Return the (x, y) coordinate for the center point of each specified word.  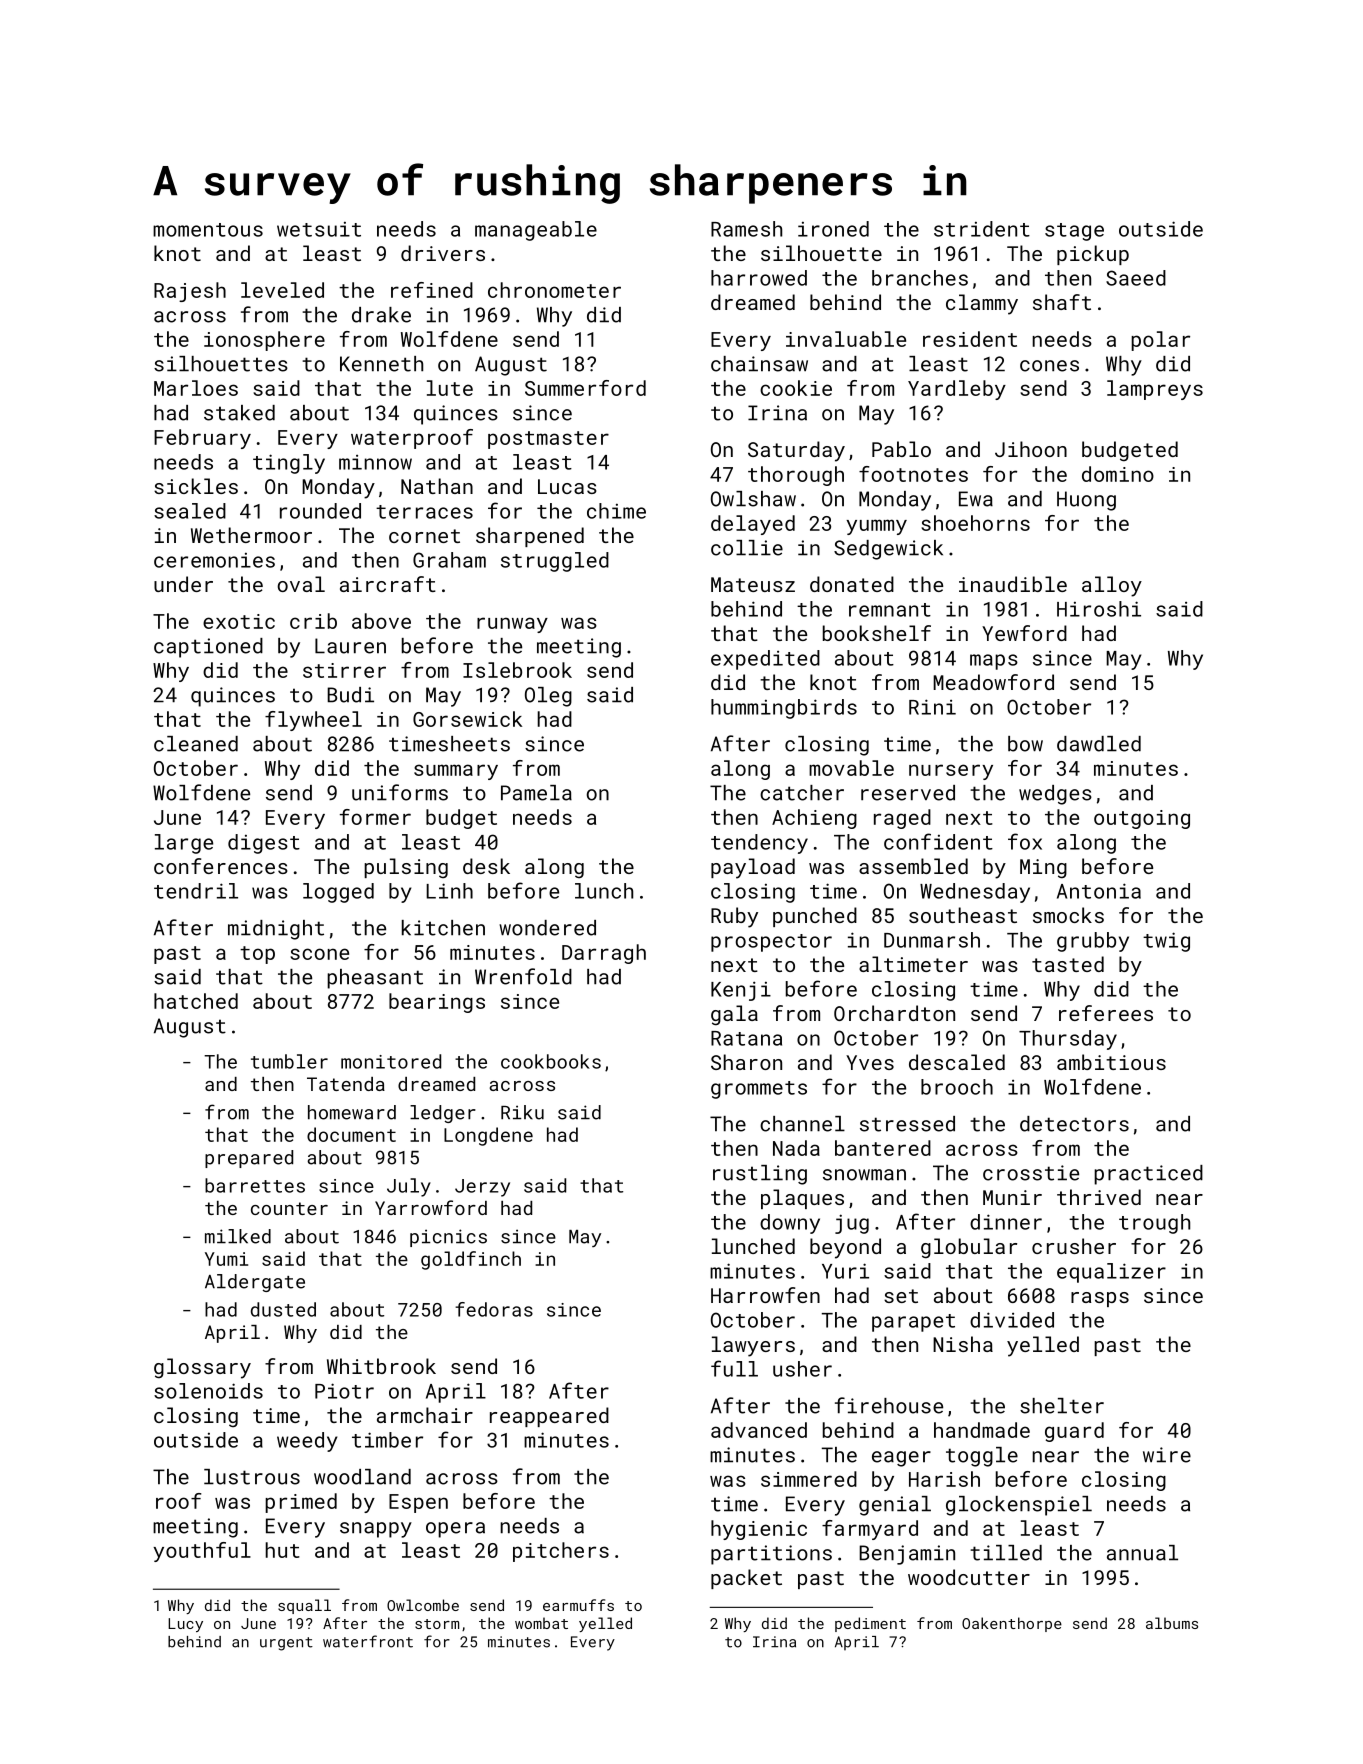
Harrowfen (765, 1295)
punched (815, 917)
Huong (1086, 501)
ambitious (1111, 1062)
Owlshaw (753, 499)
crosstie (1031, 1173)
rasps (1100, 1299)
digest (264, 844)
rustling (760, 1175)
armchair (425, 1415)
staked (239, 413)
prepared (249, 1159)
